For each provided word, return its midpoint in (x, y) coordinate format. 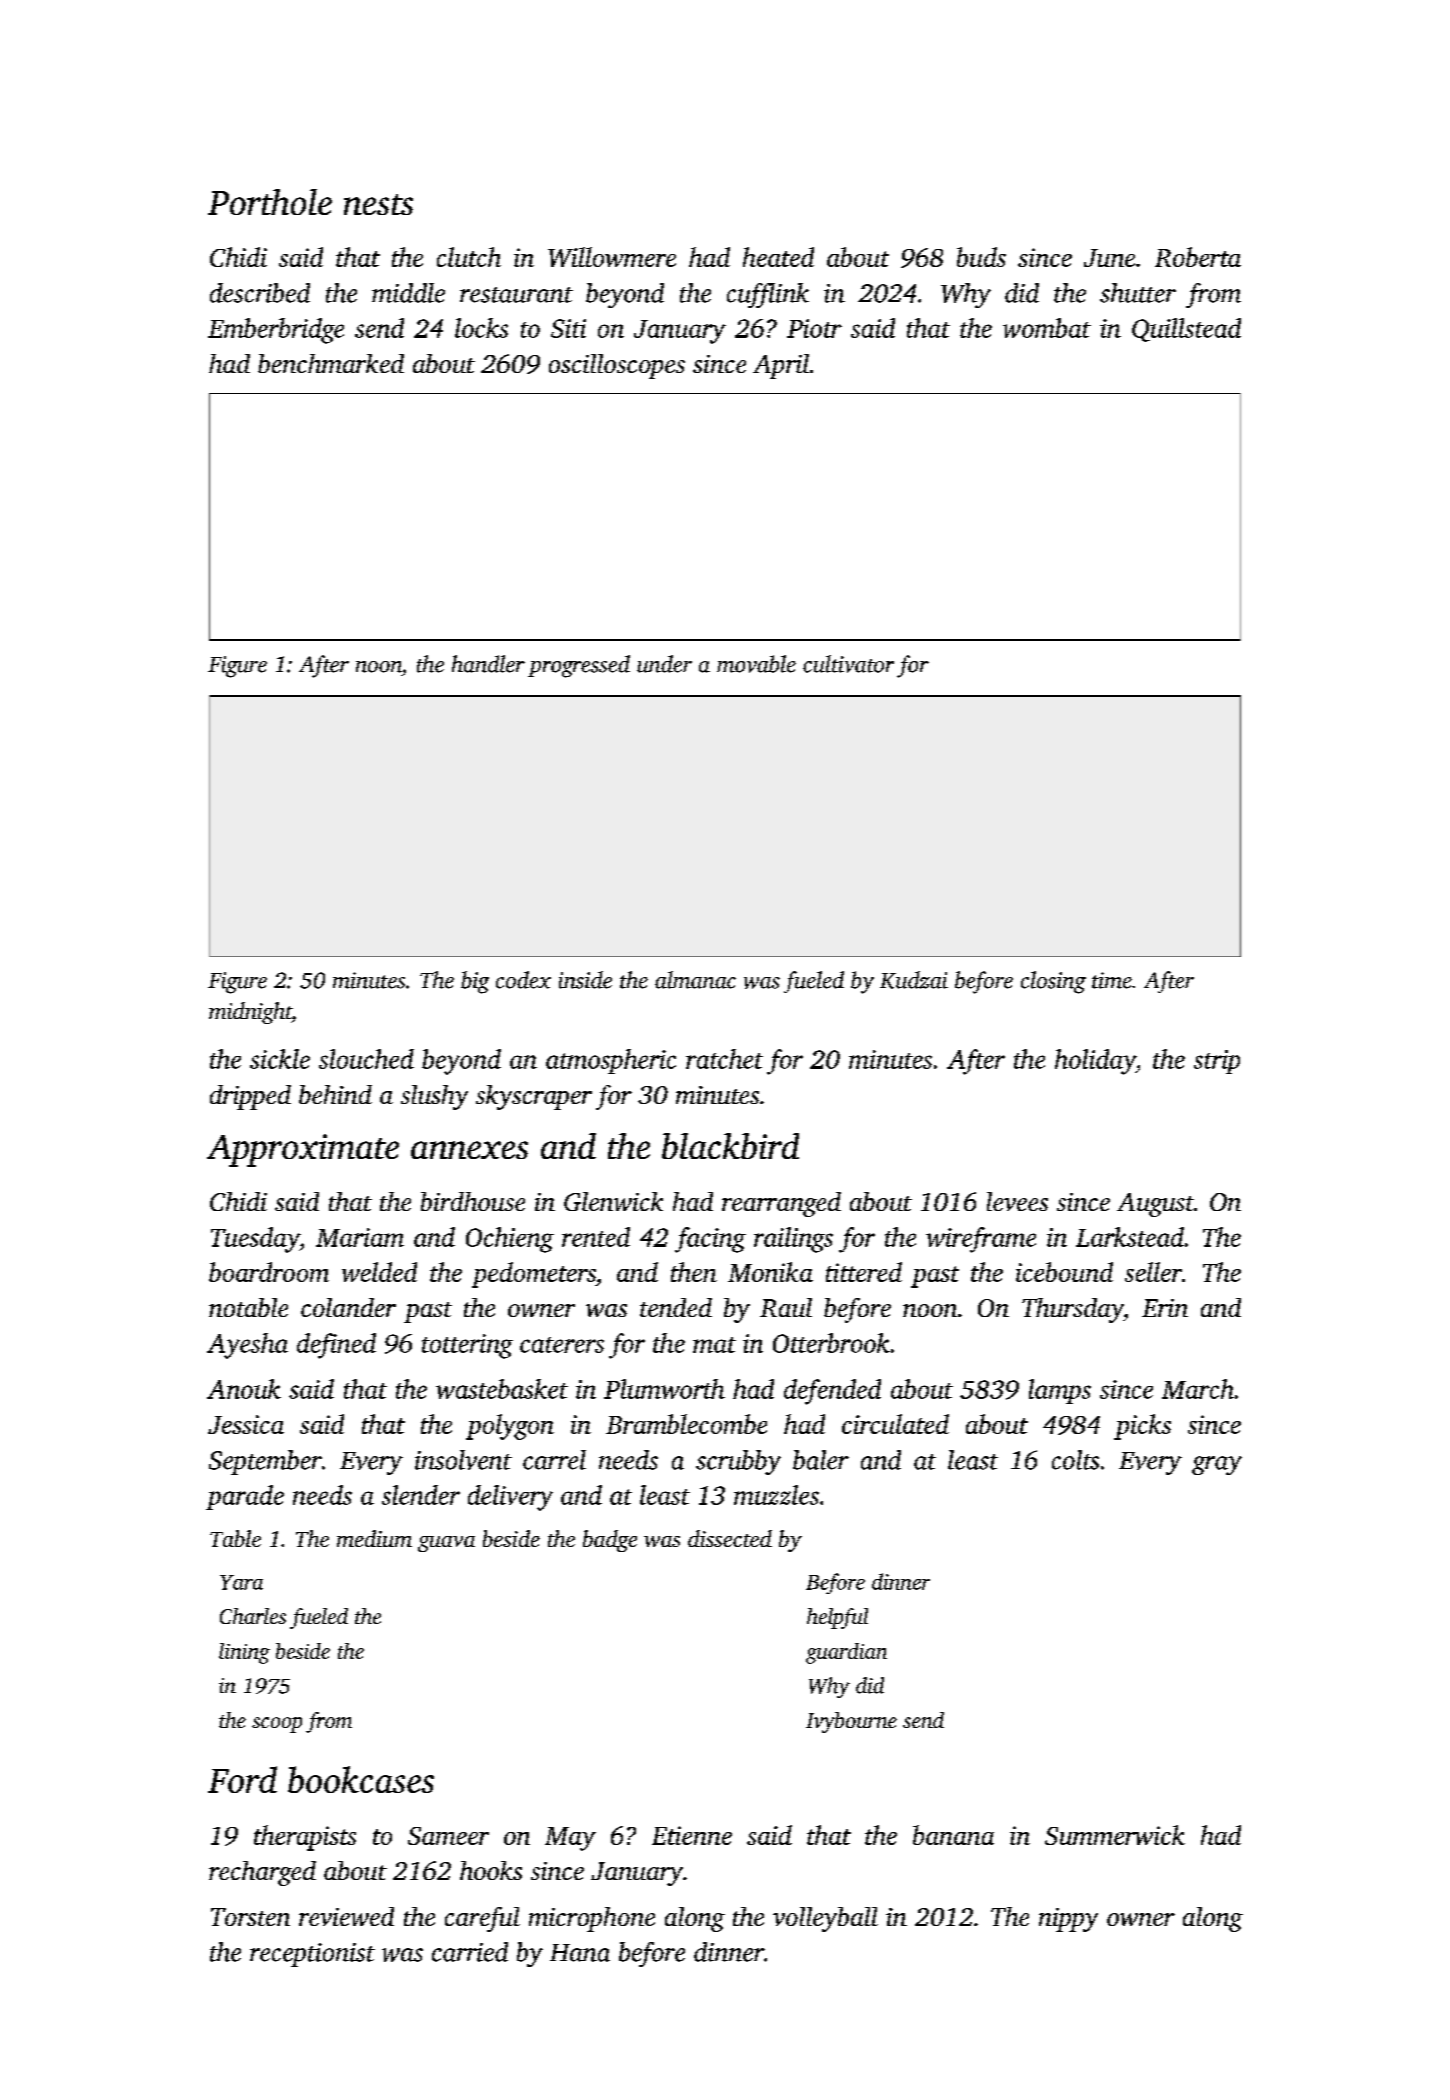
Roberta (1198, 257)
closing (1053, 982)
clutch (469, 257)
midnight (250, 1013)
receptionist (312, 1955)
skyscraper (534, 1097)
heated (778, 257)
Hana (580, 1953)
